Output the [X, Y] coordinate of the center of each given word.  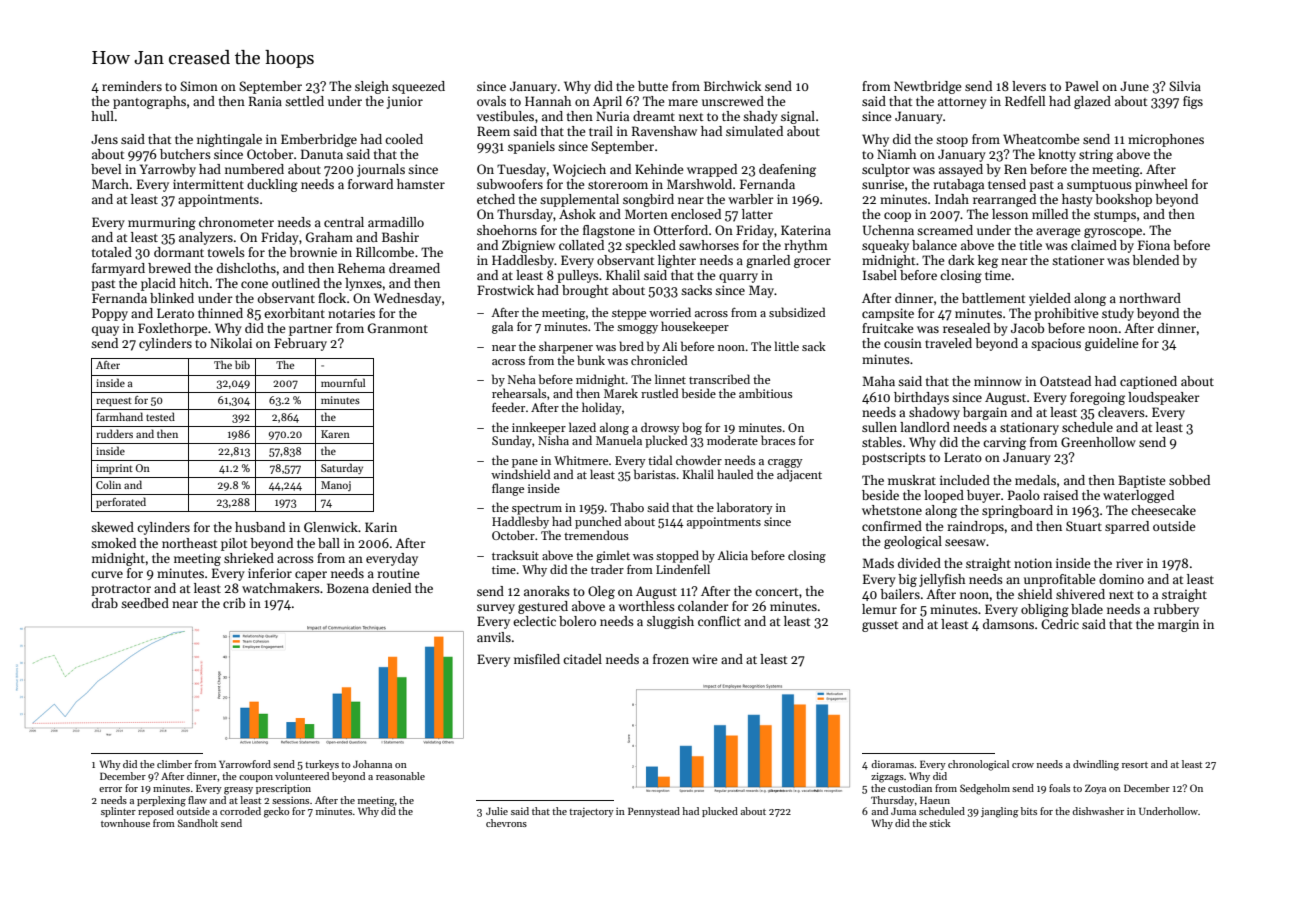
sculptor [886, 170]
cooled [404, 139]
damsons [1008, 624]
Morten [646, 214]
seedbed [145, 603]
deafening [787, 170]
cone [254, 284]
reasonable [400, 776]
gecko [276, 812]
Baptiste [1142, 481]
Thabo [627, 507]
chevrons [506, 823]
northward [1150, 298]
